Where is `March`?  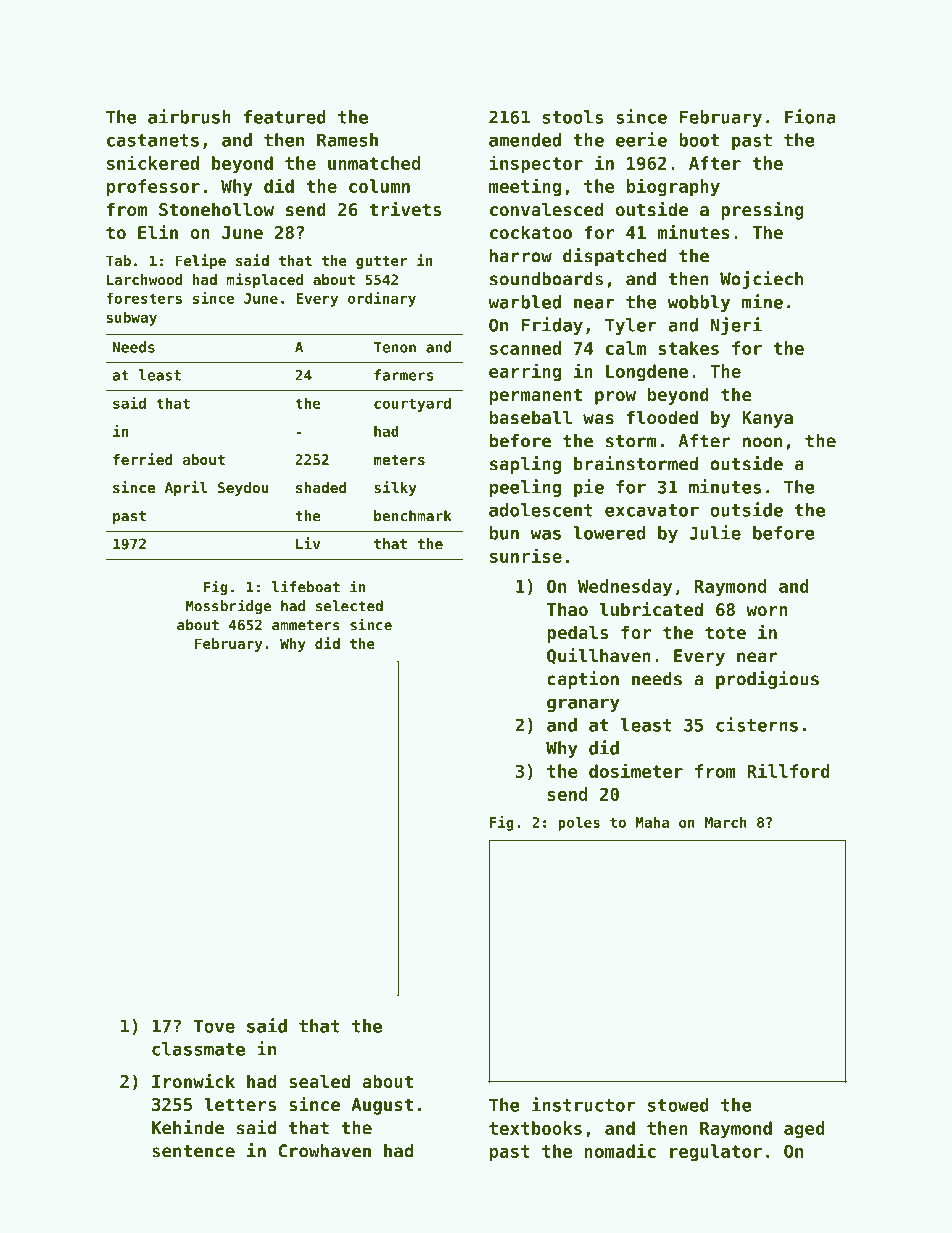
March is located at coordinates (726, 822).
